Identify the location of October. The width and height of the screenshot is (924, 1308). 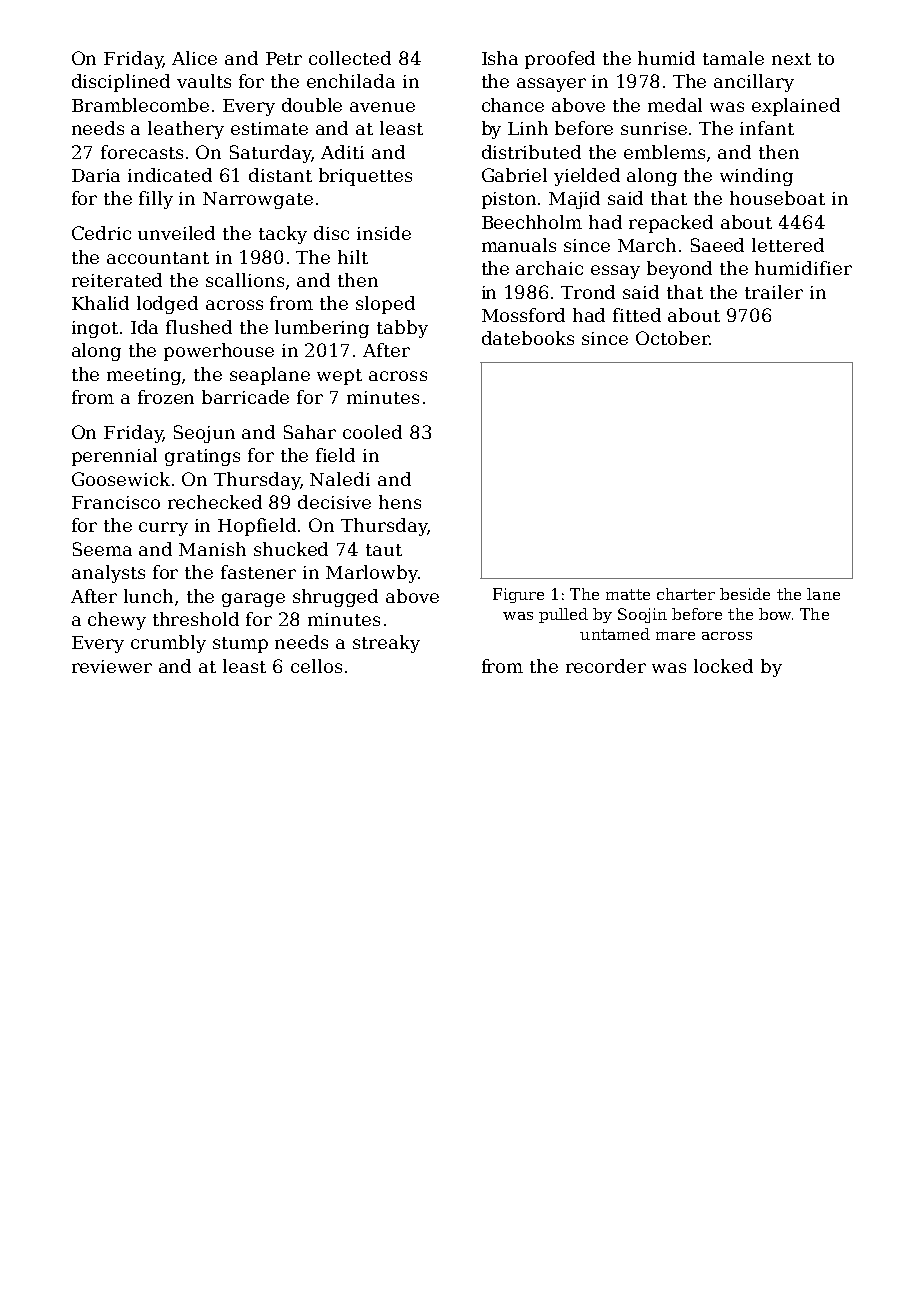
(672, 338).
